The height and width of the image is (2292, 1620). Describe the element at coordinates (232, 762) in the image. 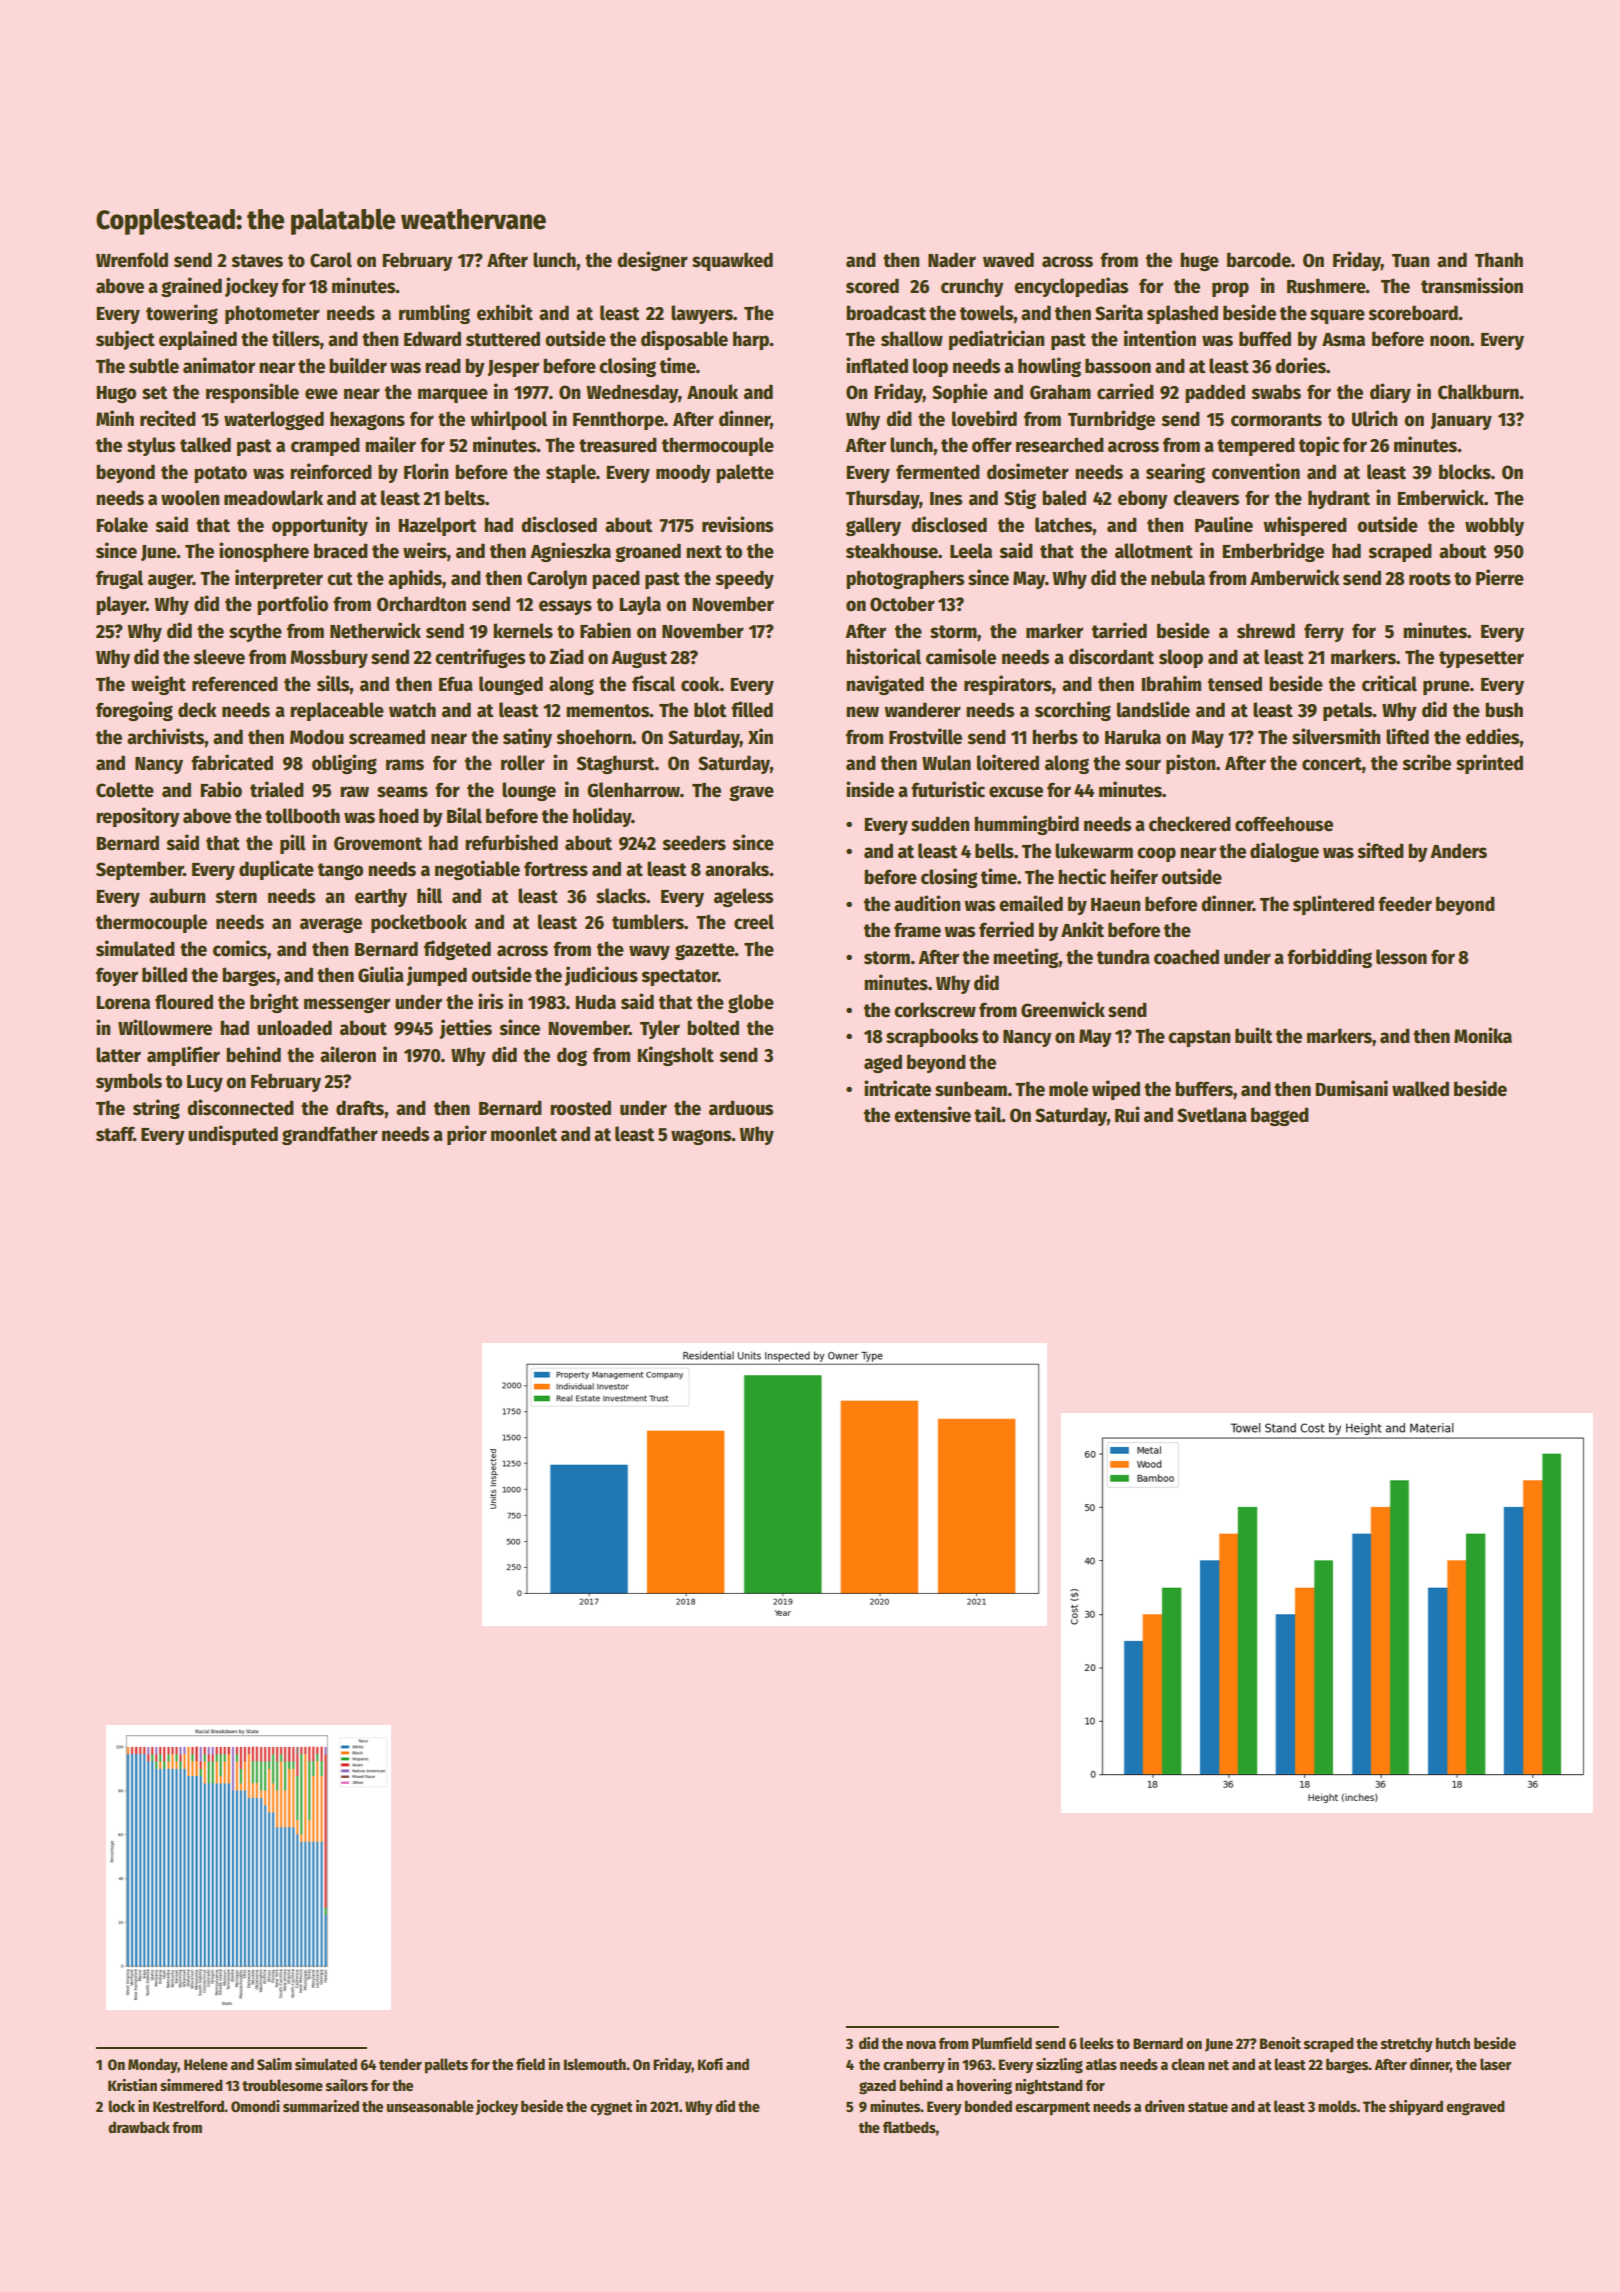

I see `fabricated` at that location.
